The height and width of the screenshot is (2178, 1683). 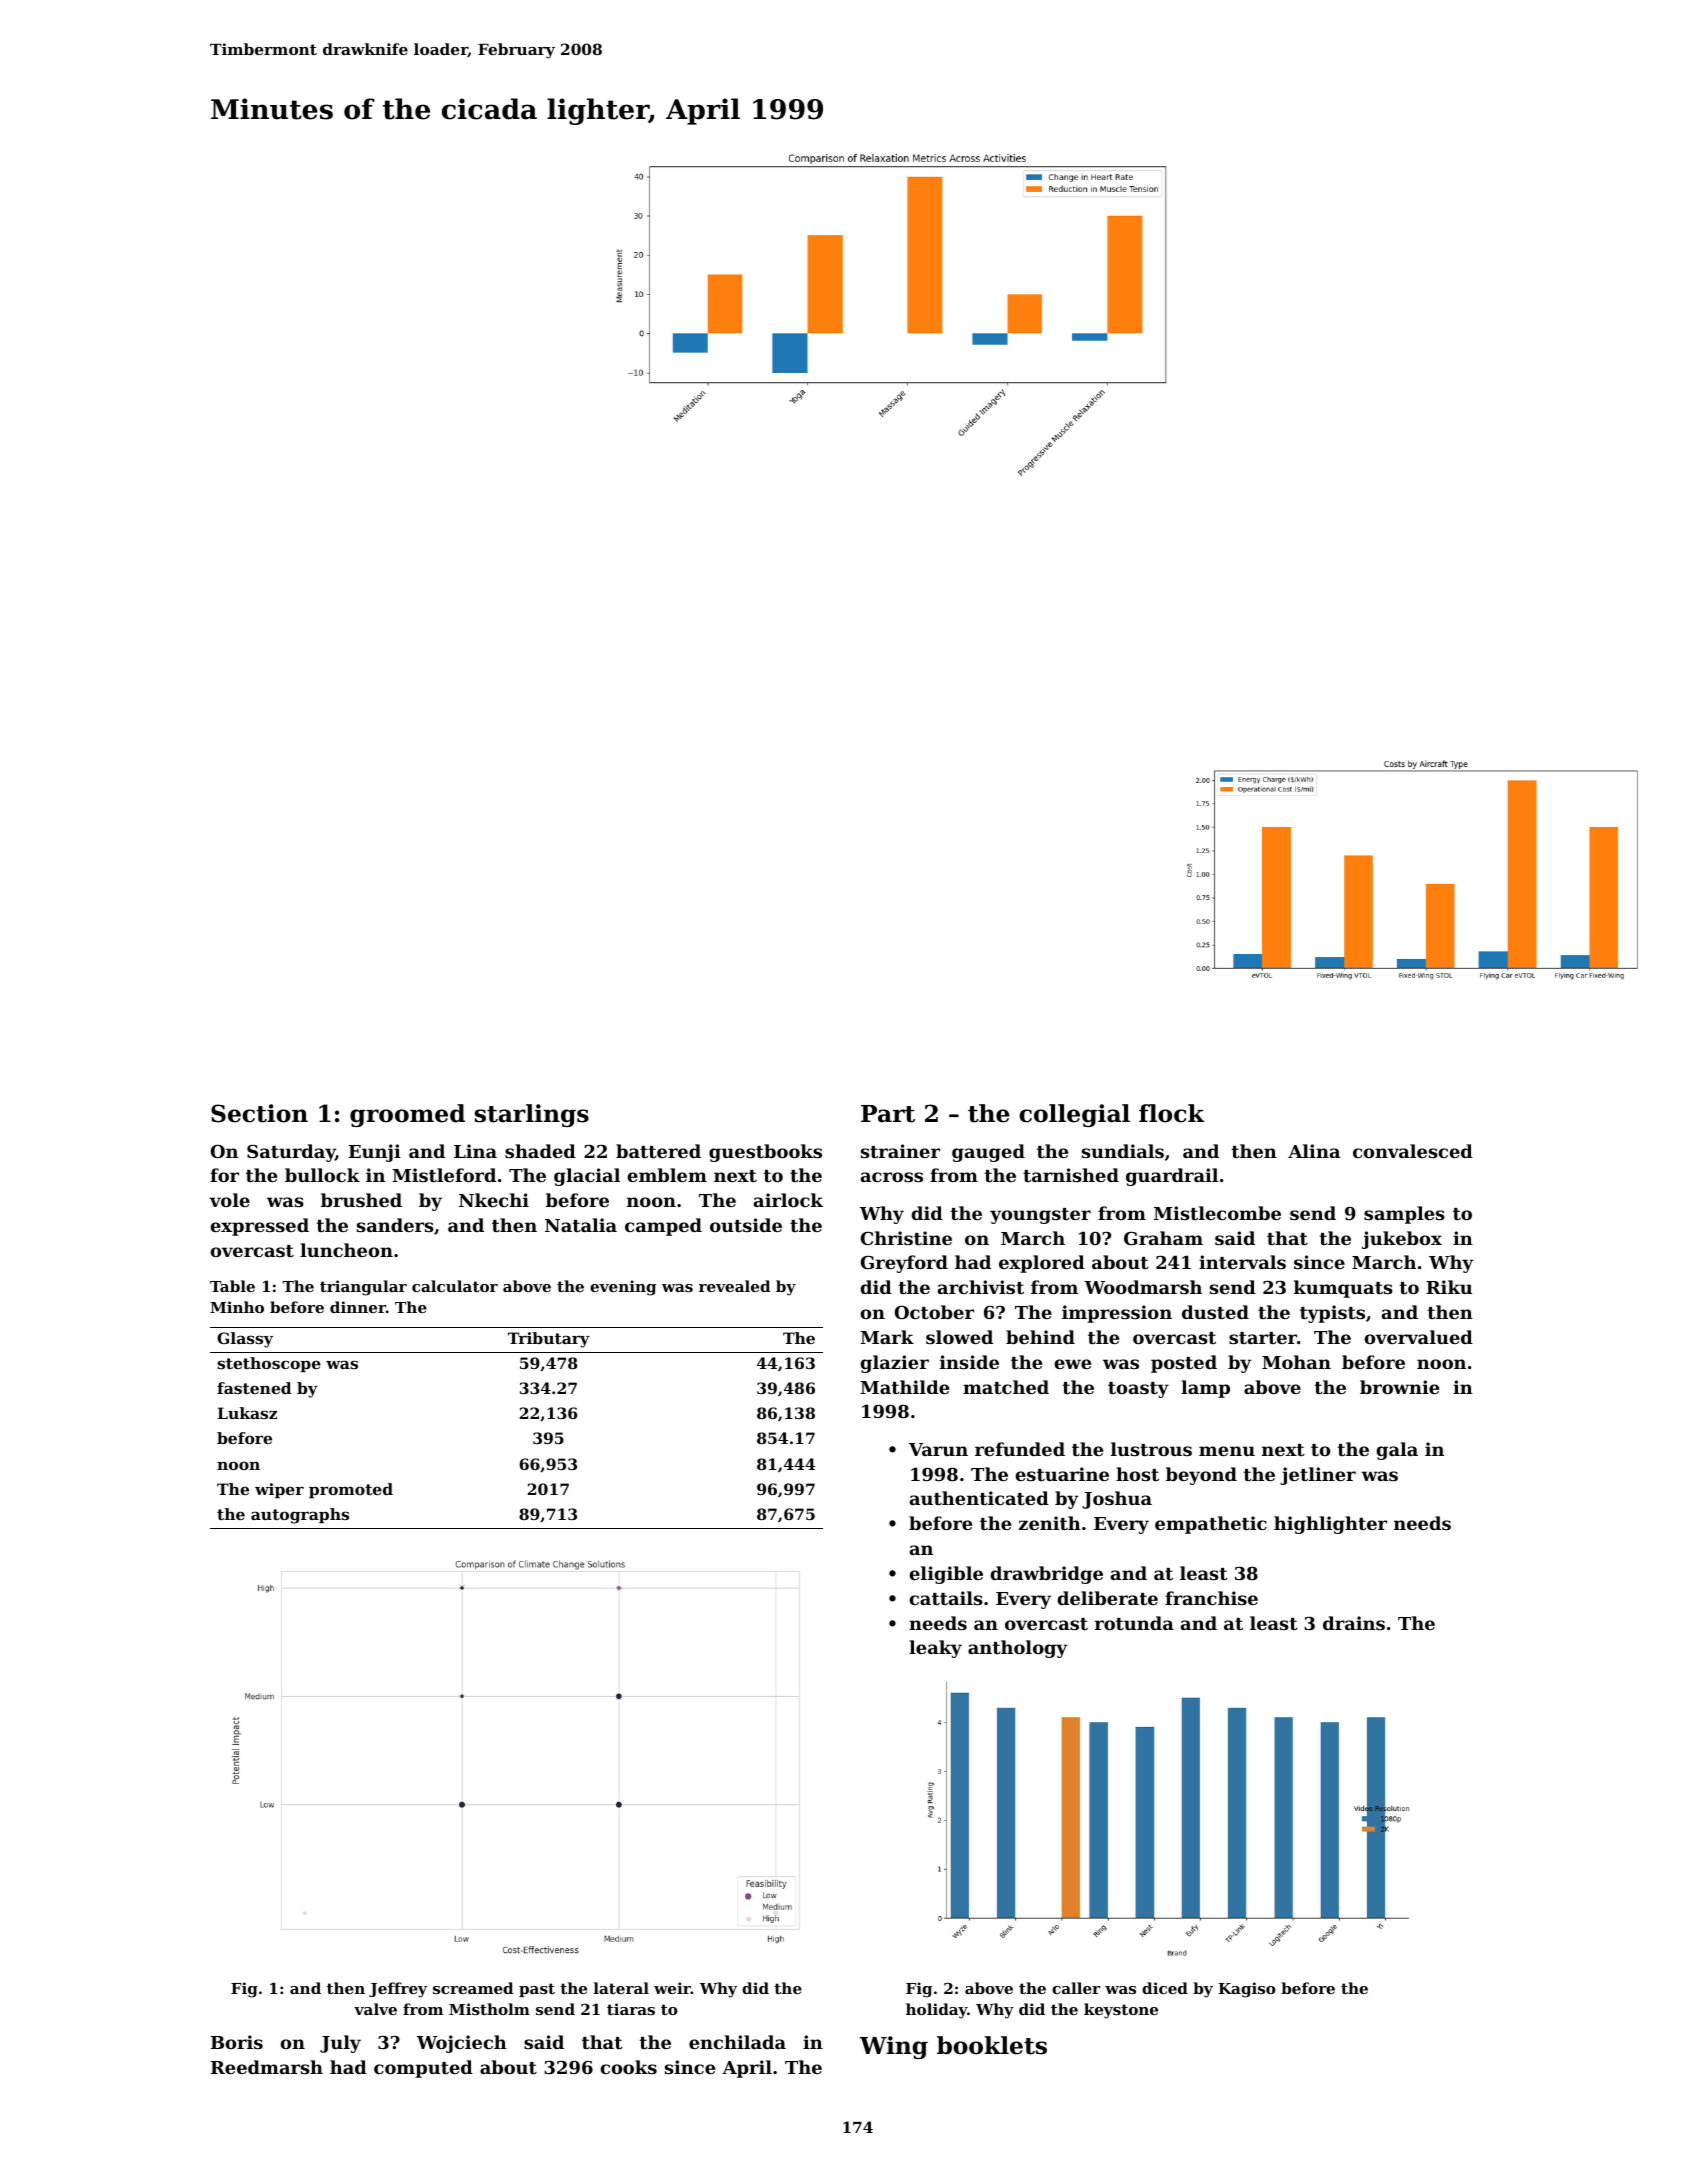 I want to click on eligible, so click(x=946, y=1575).
